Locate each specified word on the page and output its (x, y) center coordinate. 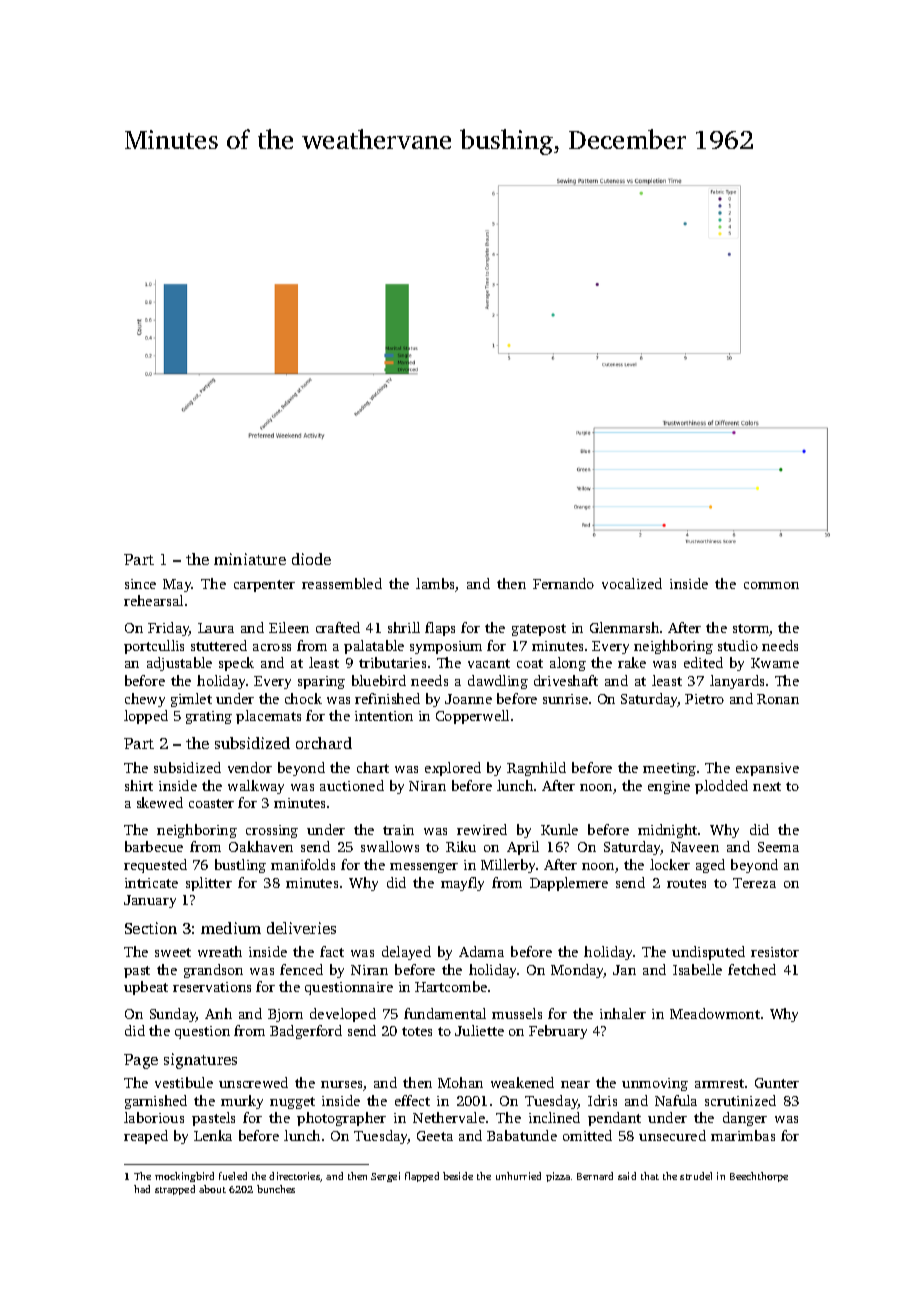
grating (209, 717)
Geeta (435, 1136)
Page (141, 1061)
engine (669, 787)
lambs (435, 583)
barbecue (154, 846)
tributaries (392, 662)
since (140, 584)
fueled (233, 1176)
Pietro (704, 699)
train (398, 830)
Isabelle (697, 969)
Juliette (479, 1030)
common (771, 585)
